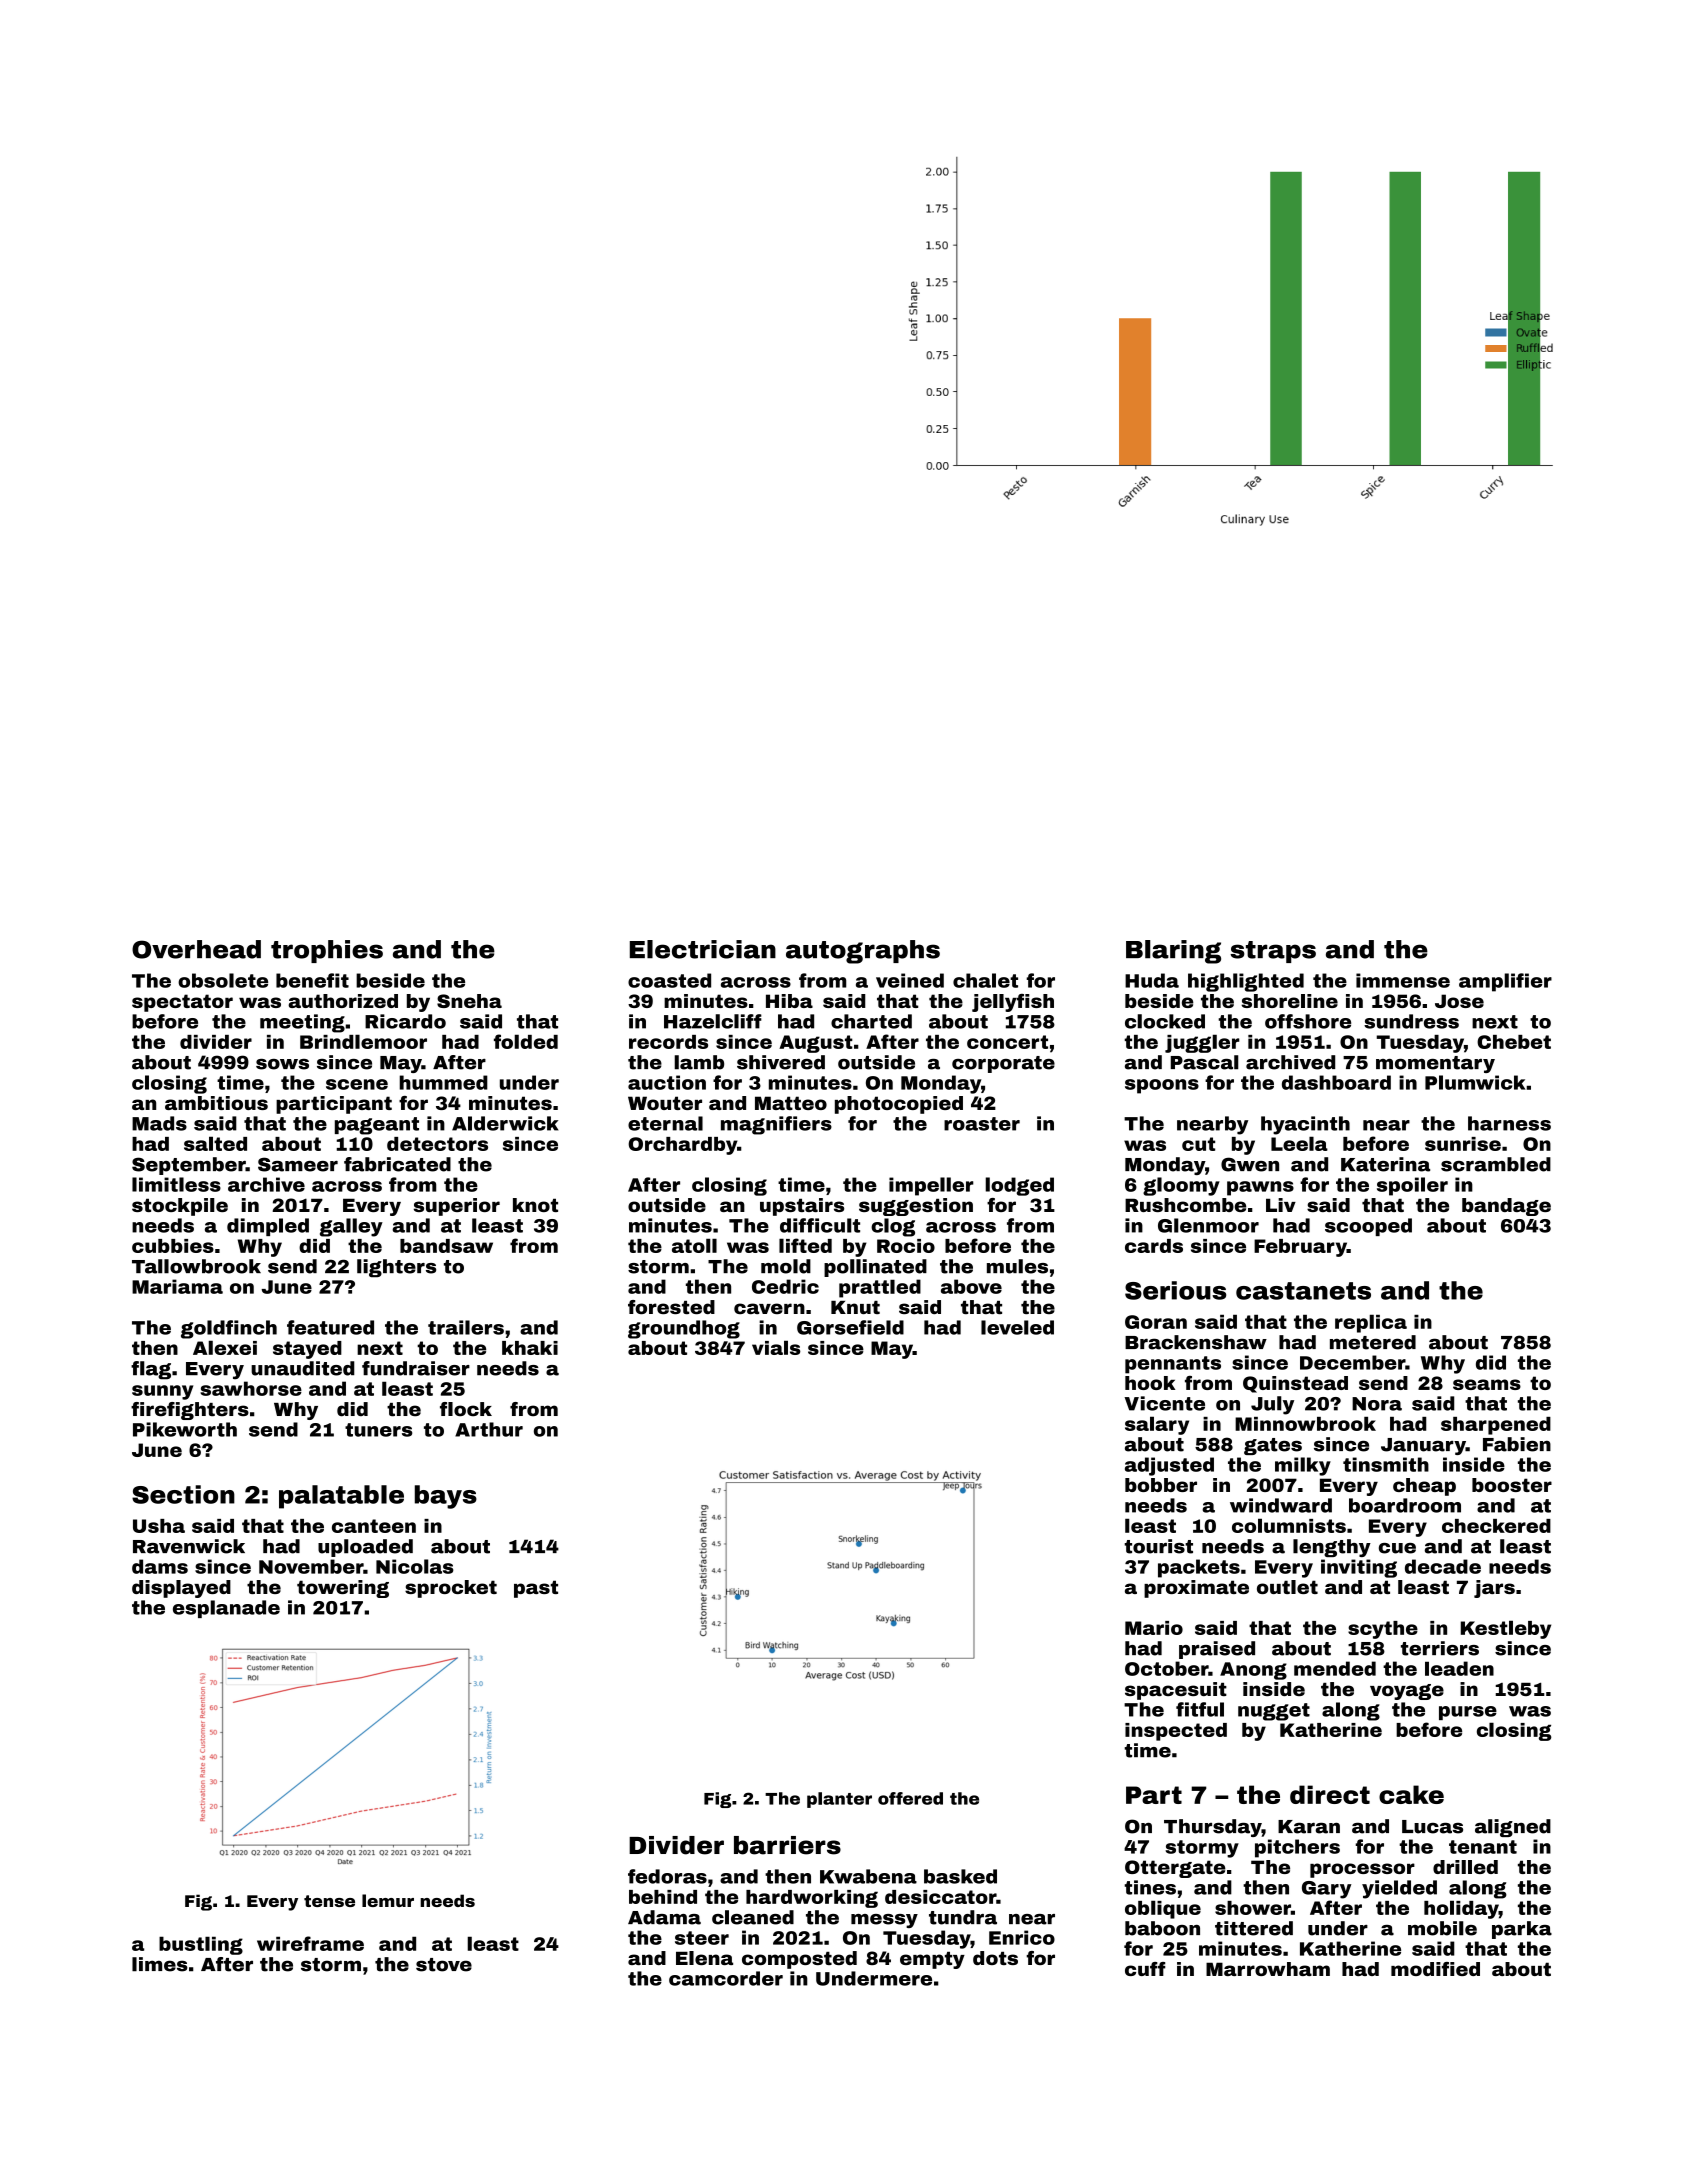 Image resolution: width=1683 pixels, height=2178 pixels. Describe the element at coordinates (1371, 1323) in the screenshot. I see `replica` at that location.
